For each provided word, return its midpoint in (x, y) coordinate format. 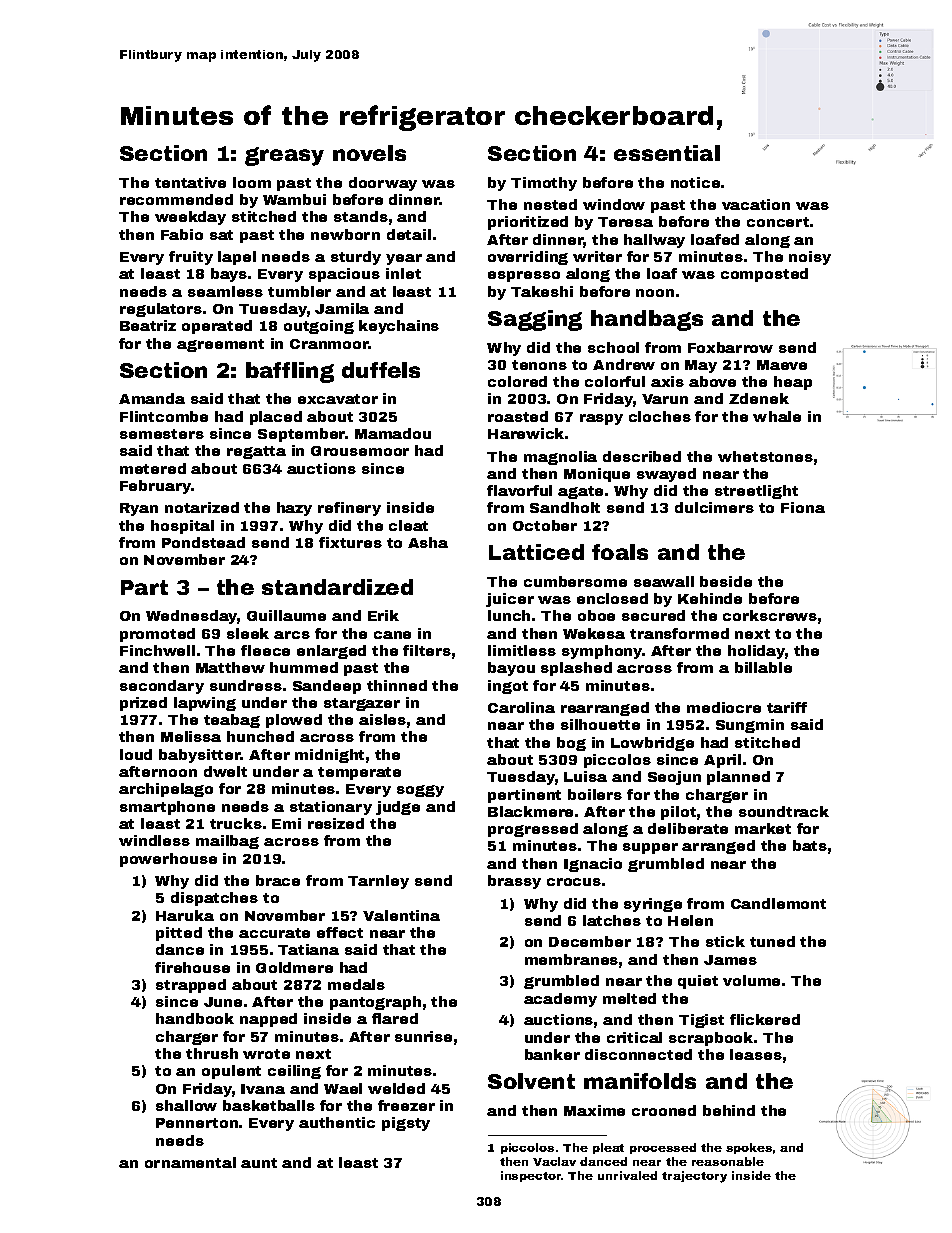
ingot (508, 687)
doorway (383, 184)
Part (144, 587)
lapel (237, 258)
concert (778, 222)
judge (398, 808)
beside (726, 581)
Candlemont (778, 903)
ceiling (294, 1072)
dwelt (225, 771)
